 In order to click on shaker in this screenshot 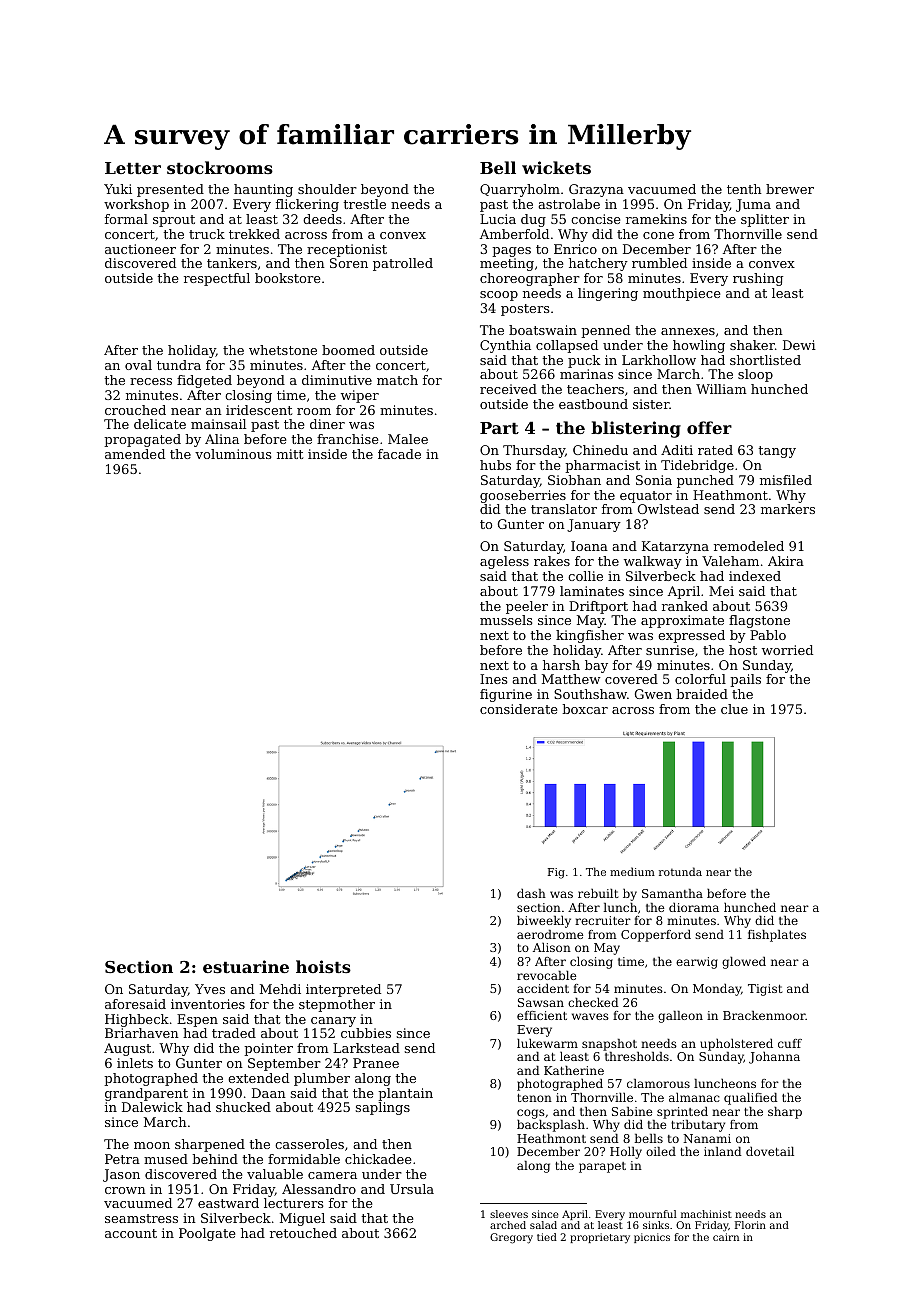, I will do `click(752, 345)`.
